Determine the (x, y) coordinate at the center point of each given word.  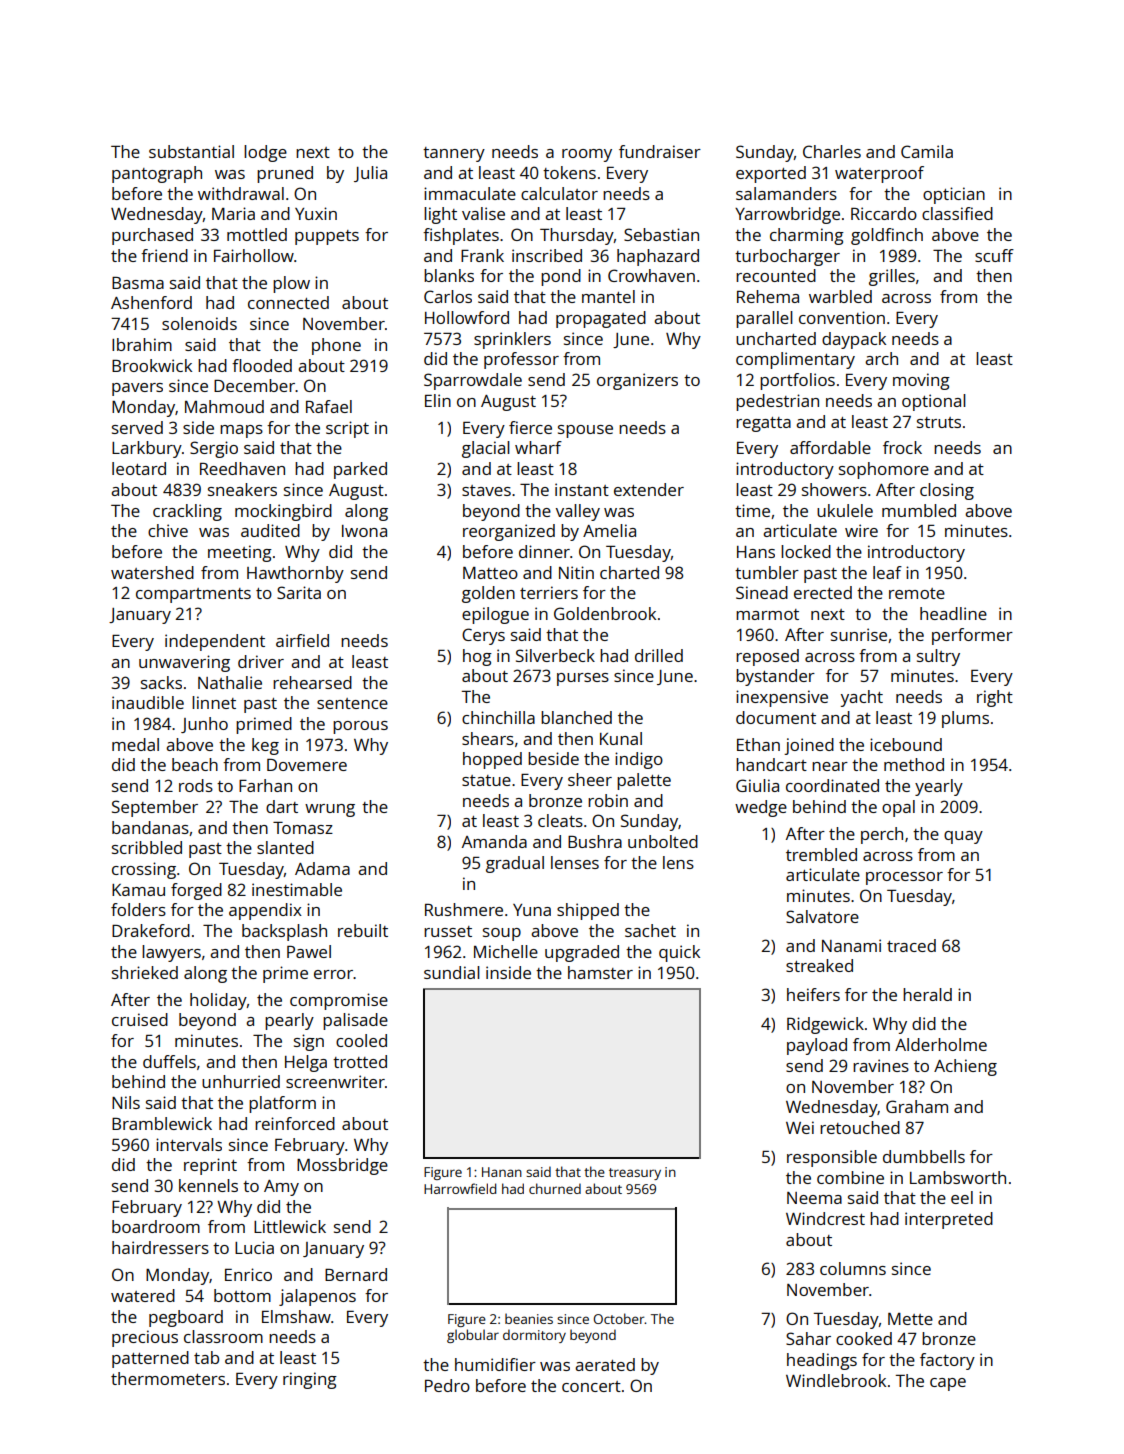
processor (904, 878)
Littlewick (290, 1226)
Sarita (299, 592)
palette (644, 781)
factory (947, 1361)
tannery (454, 154)
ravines (881, 1065)
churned (555, 1188)
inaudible (148, 702)
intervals (189, 1144)
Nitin (576, 572)
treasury (635, 1174)
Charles (832, 151)
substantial (191, 151)
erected (823, 592)
